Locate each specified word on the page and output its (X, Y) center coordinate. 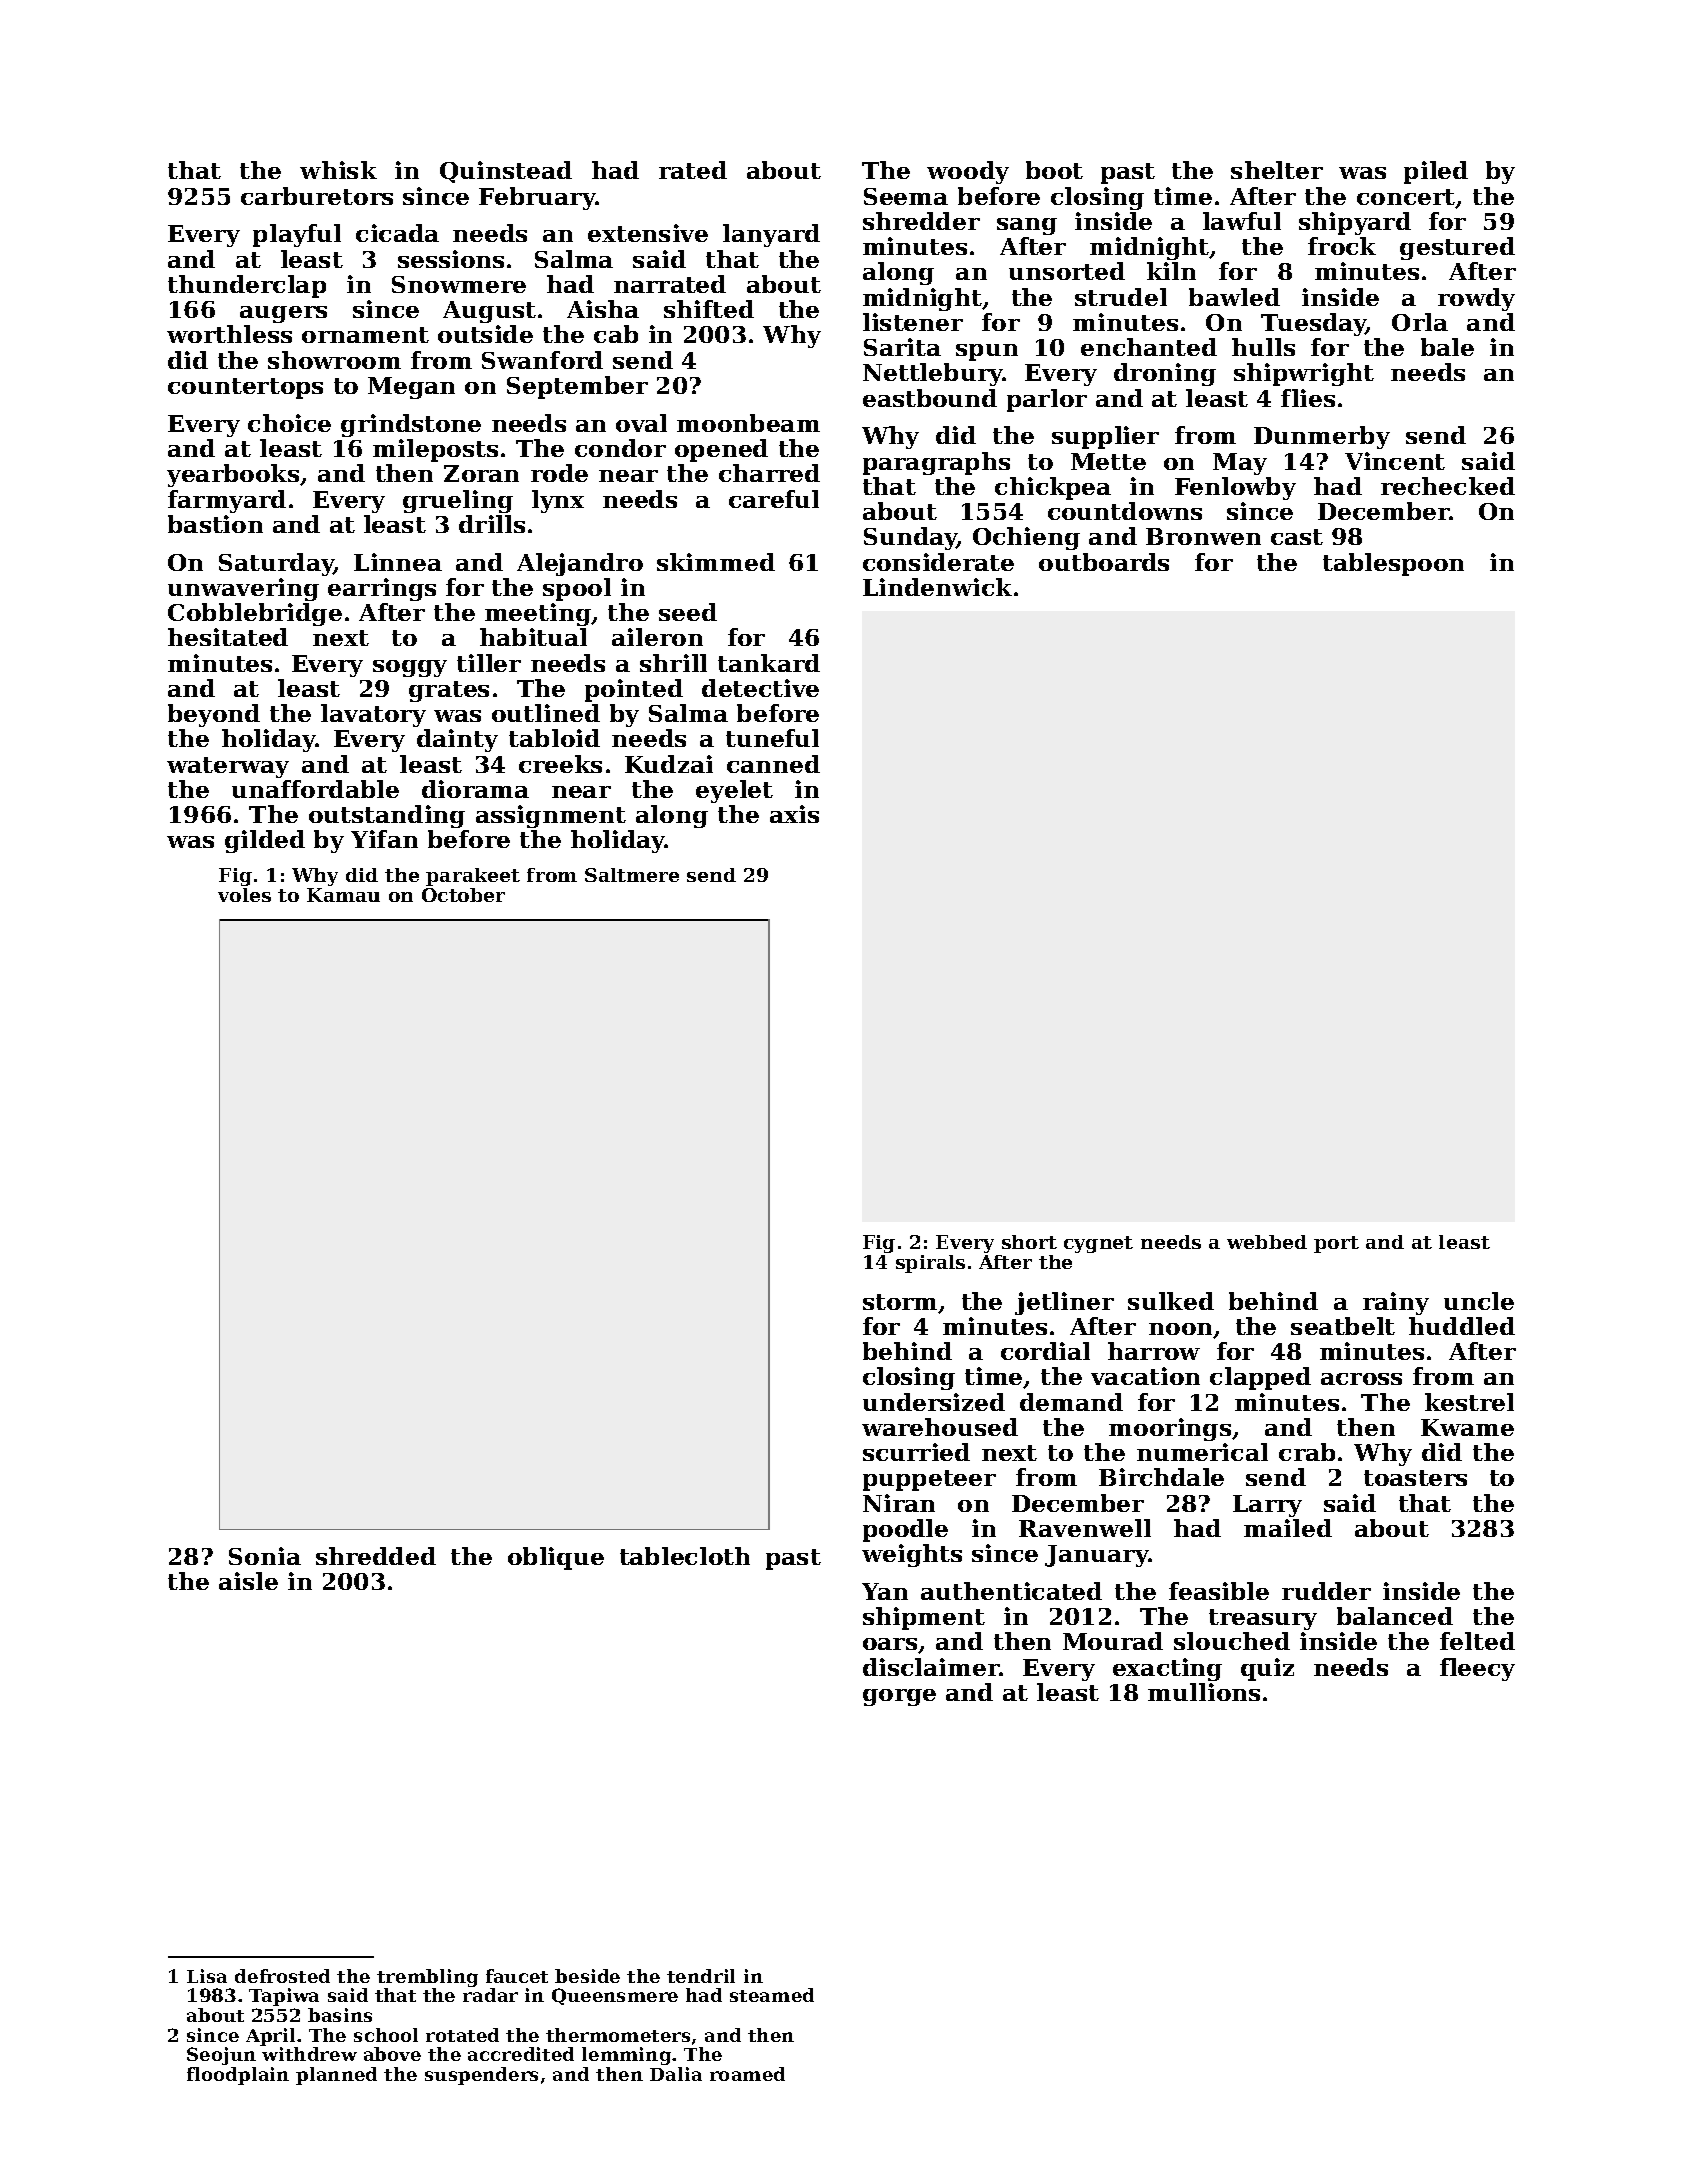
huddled (1462, 1326)
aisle (248, 1581)
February (537, 198)
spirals (930, 1264)
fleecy (1477, 1669)
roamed (747, 2074)
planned (336, 2076)
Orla (1420, 322)
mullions (1204, 1692)
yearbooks (233, 475)
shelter (1277, 170)
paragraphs (936, 463)
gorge (899, 1697)
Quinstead (506, 172)
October (463, 895)
